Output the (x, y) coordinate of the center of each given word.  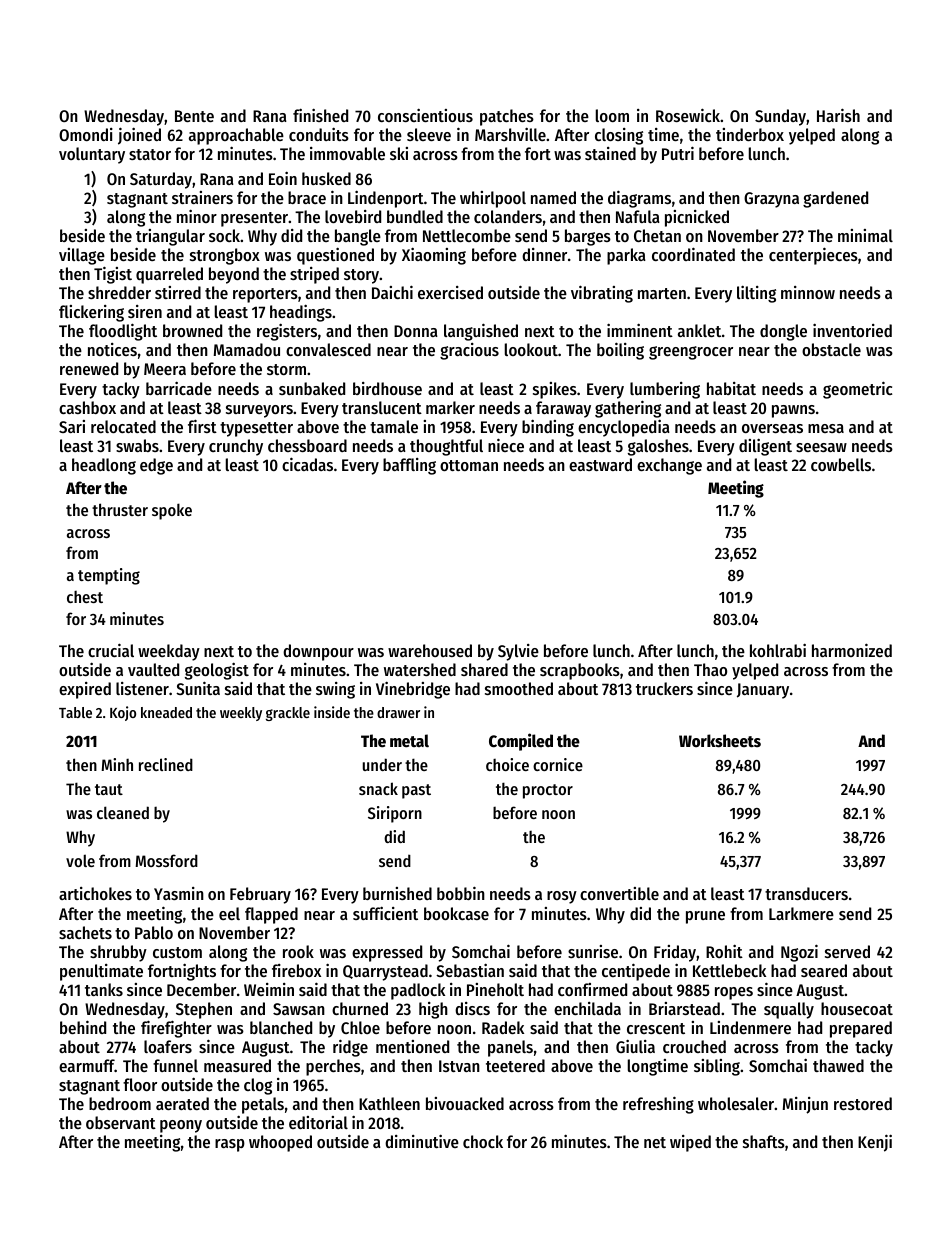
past (416, 791)
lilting (756, 294)
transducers (806, 893)
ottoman (469, 465)
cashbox (87, 407)
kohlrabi (778, 650)
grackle (288, 714)
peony (181, 1126)
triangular (170, 237)
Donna (416, 331)
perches (333, 1067)
